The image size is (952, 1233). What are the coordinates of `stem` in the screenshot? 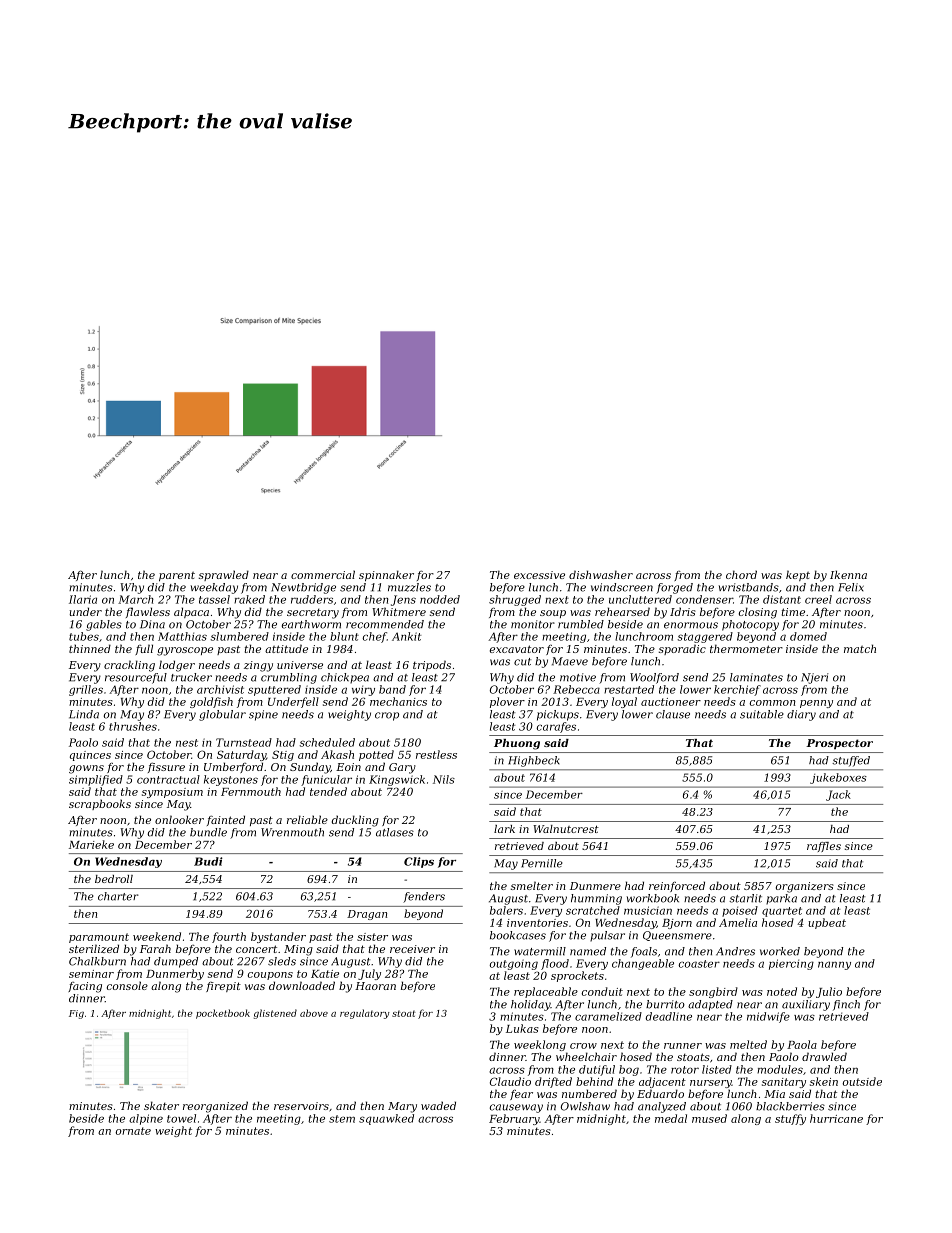 It's located at (342, 1119).
